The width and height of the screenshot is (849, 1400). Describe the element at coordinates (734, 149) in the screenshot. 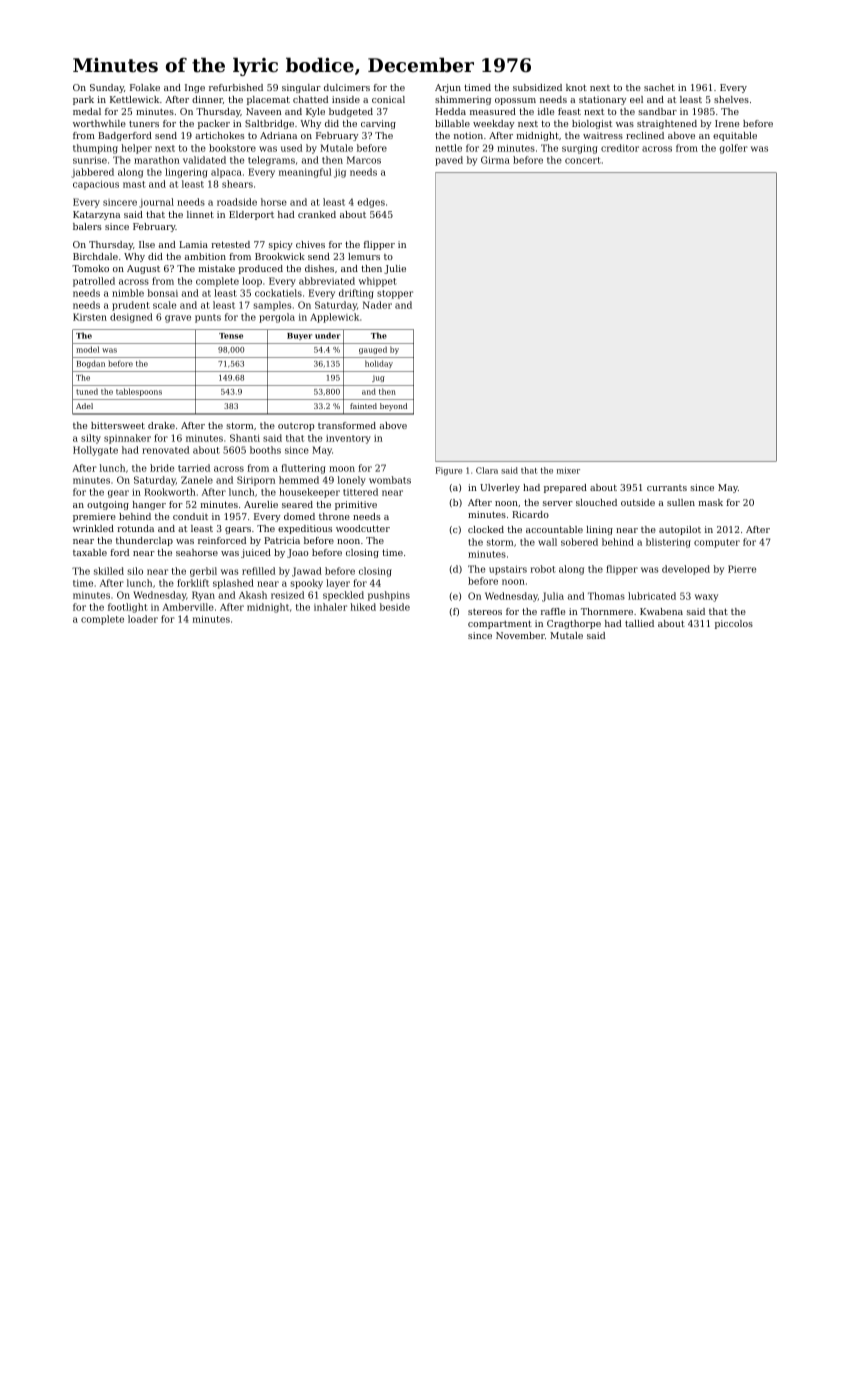

I see `golfer` at that location.
